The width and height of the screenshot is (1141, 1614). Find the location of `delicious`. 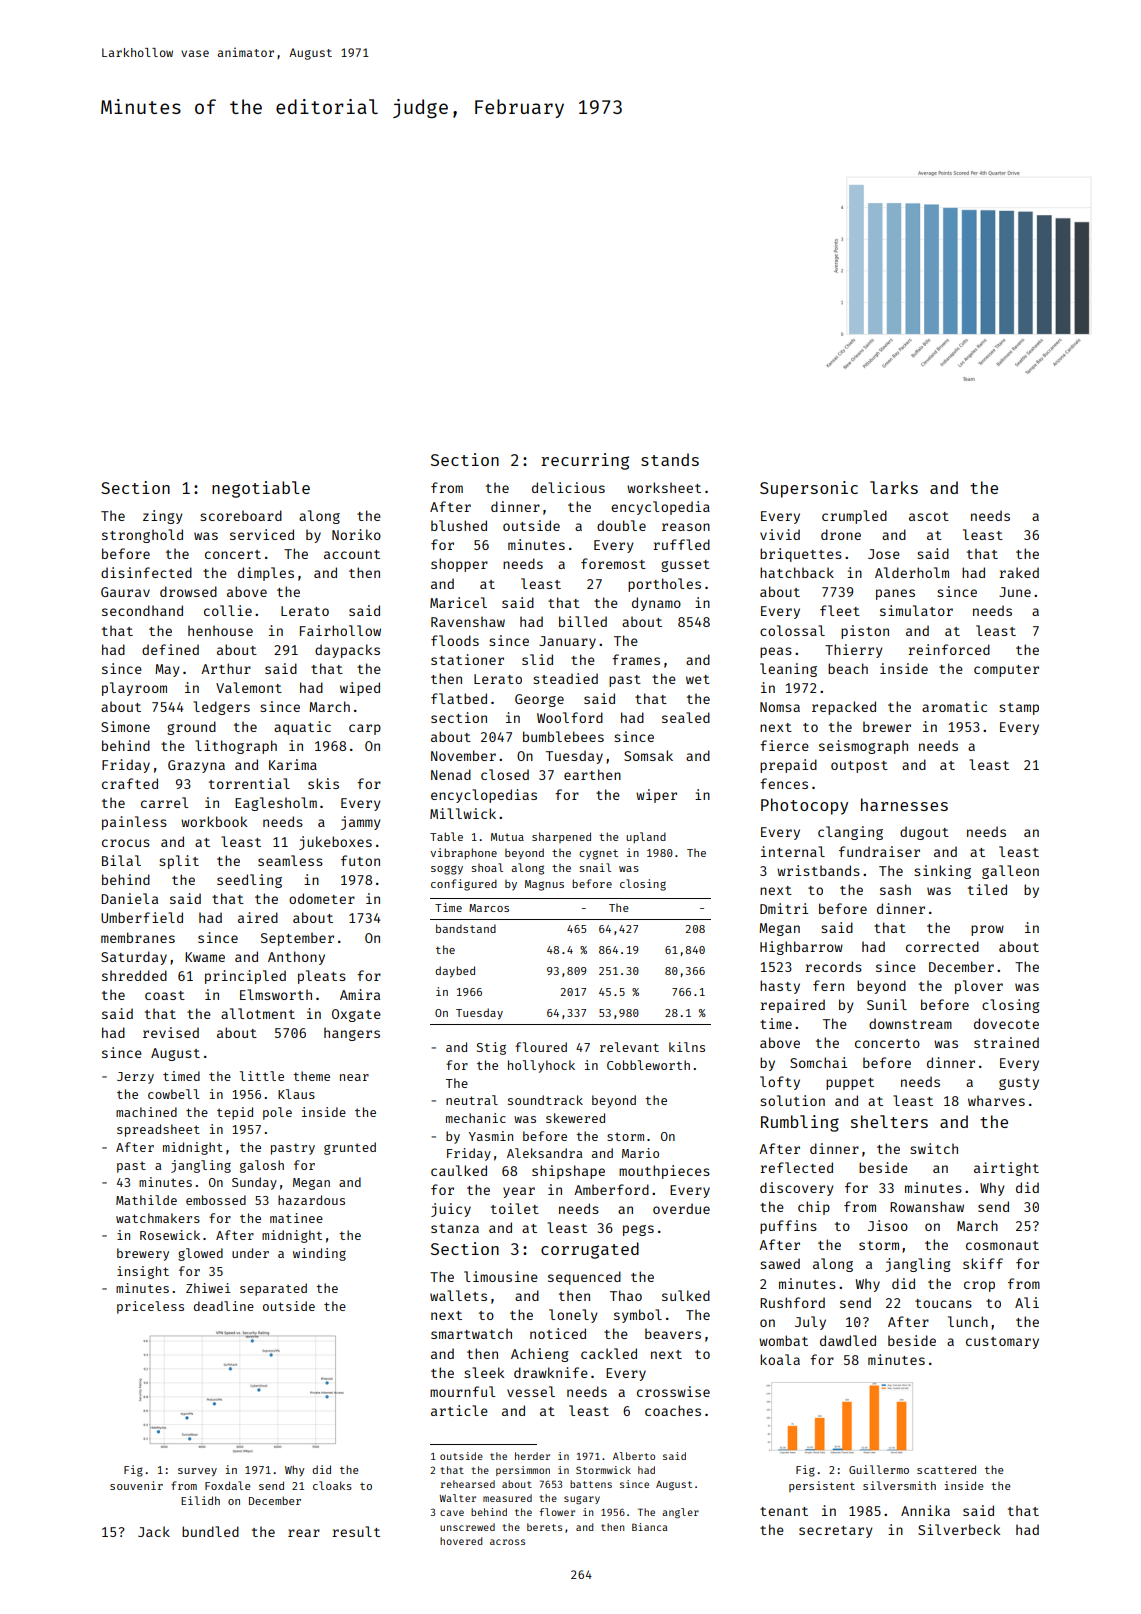

delicious is located at coordinates (568, 487).
